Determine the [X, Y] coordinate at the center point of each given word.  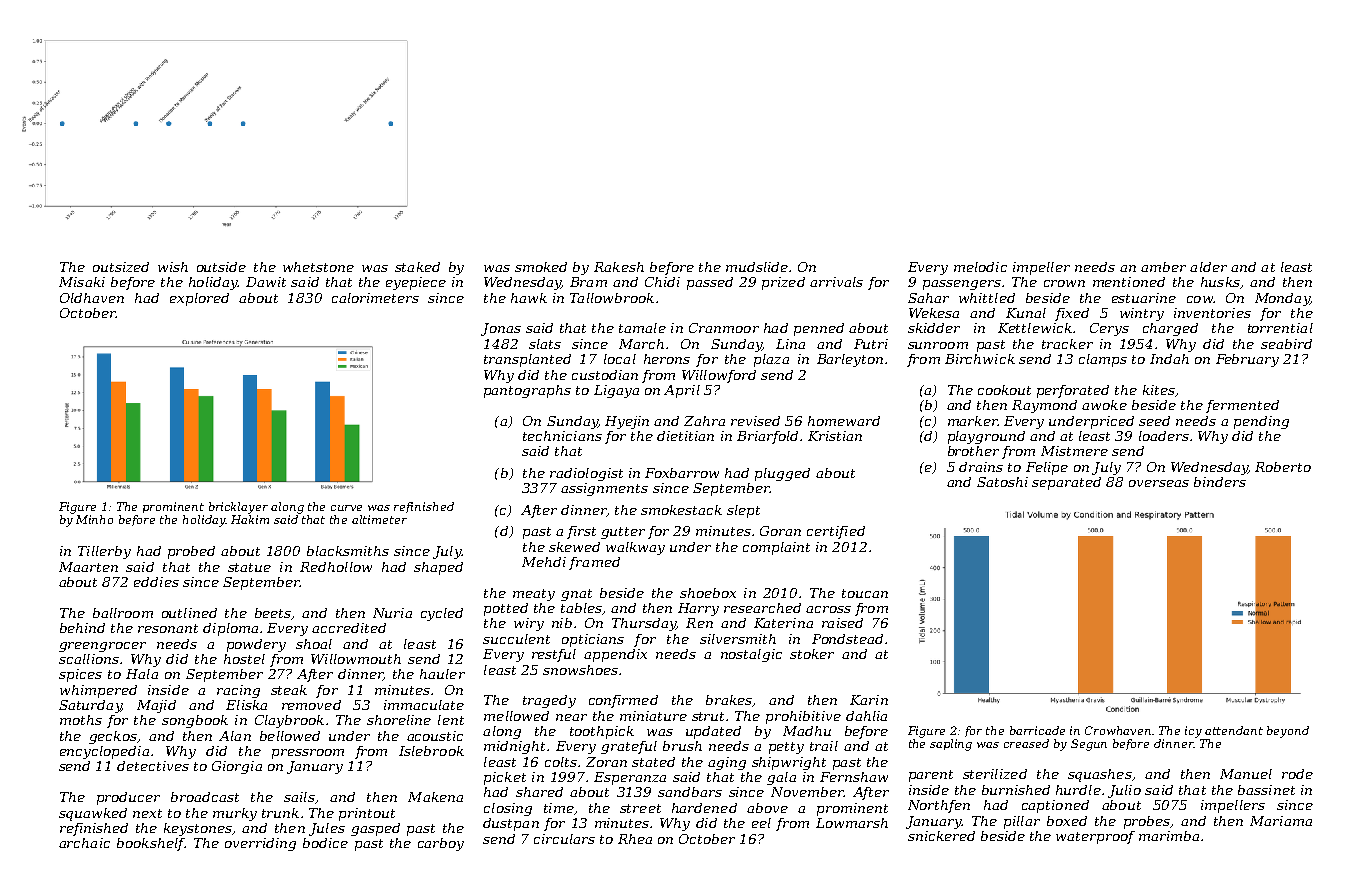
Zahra [704, 421]
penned [819, 329]
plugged [782, 474]
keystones [198, 829]
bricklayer [238, 508]
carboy [441, 844]
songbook [195, 721]
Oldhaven [92, 298]
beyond [1288, 732]
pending [1261, 422]
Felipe [1047, 468]
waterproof [1095, 837]
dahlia [866, 716]
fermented [1242, 406]
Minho [94, 519]
